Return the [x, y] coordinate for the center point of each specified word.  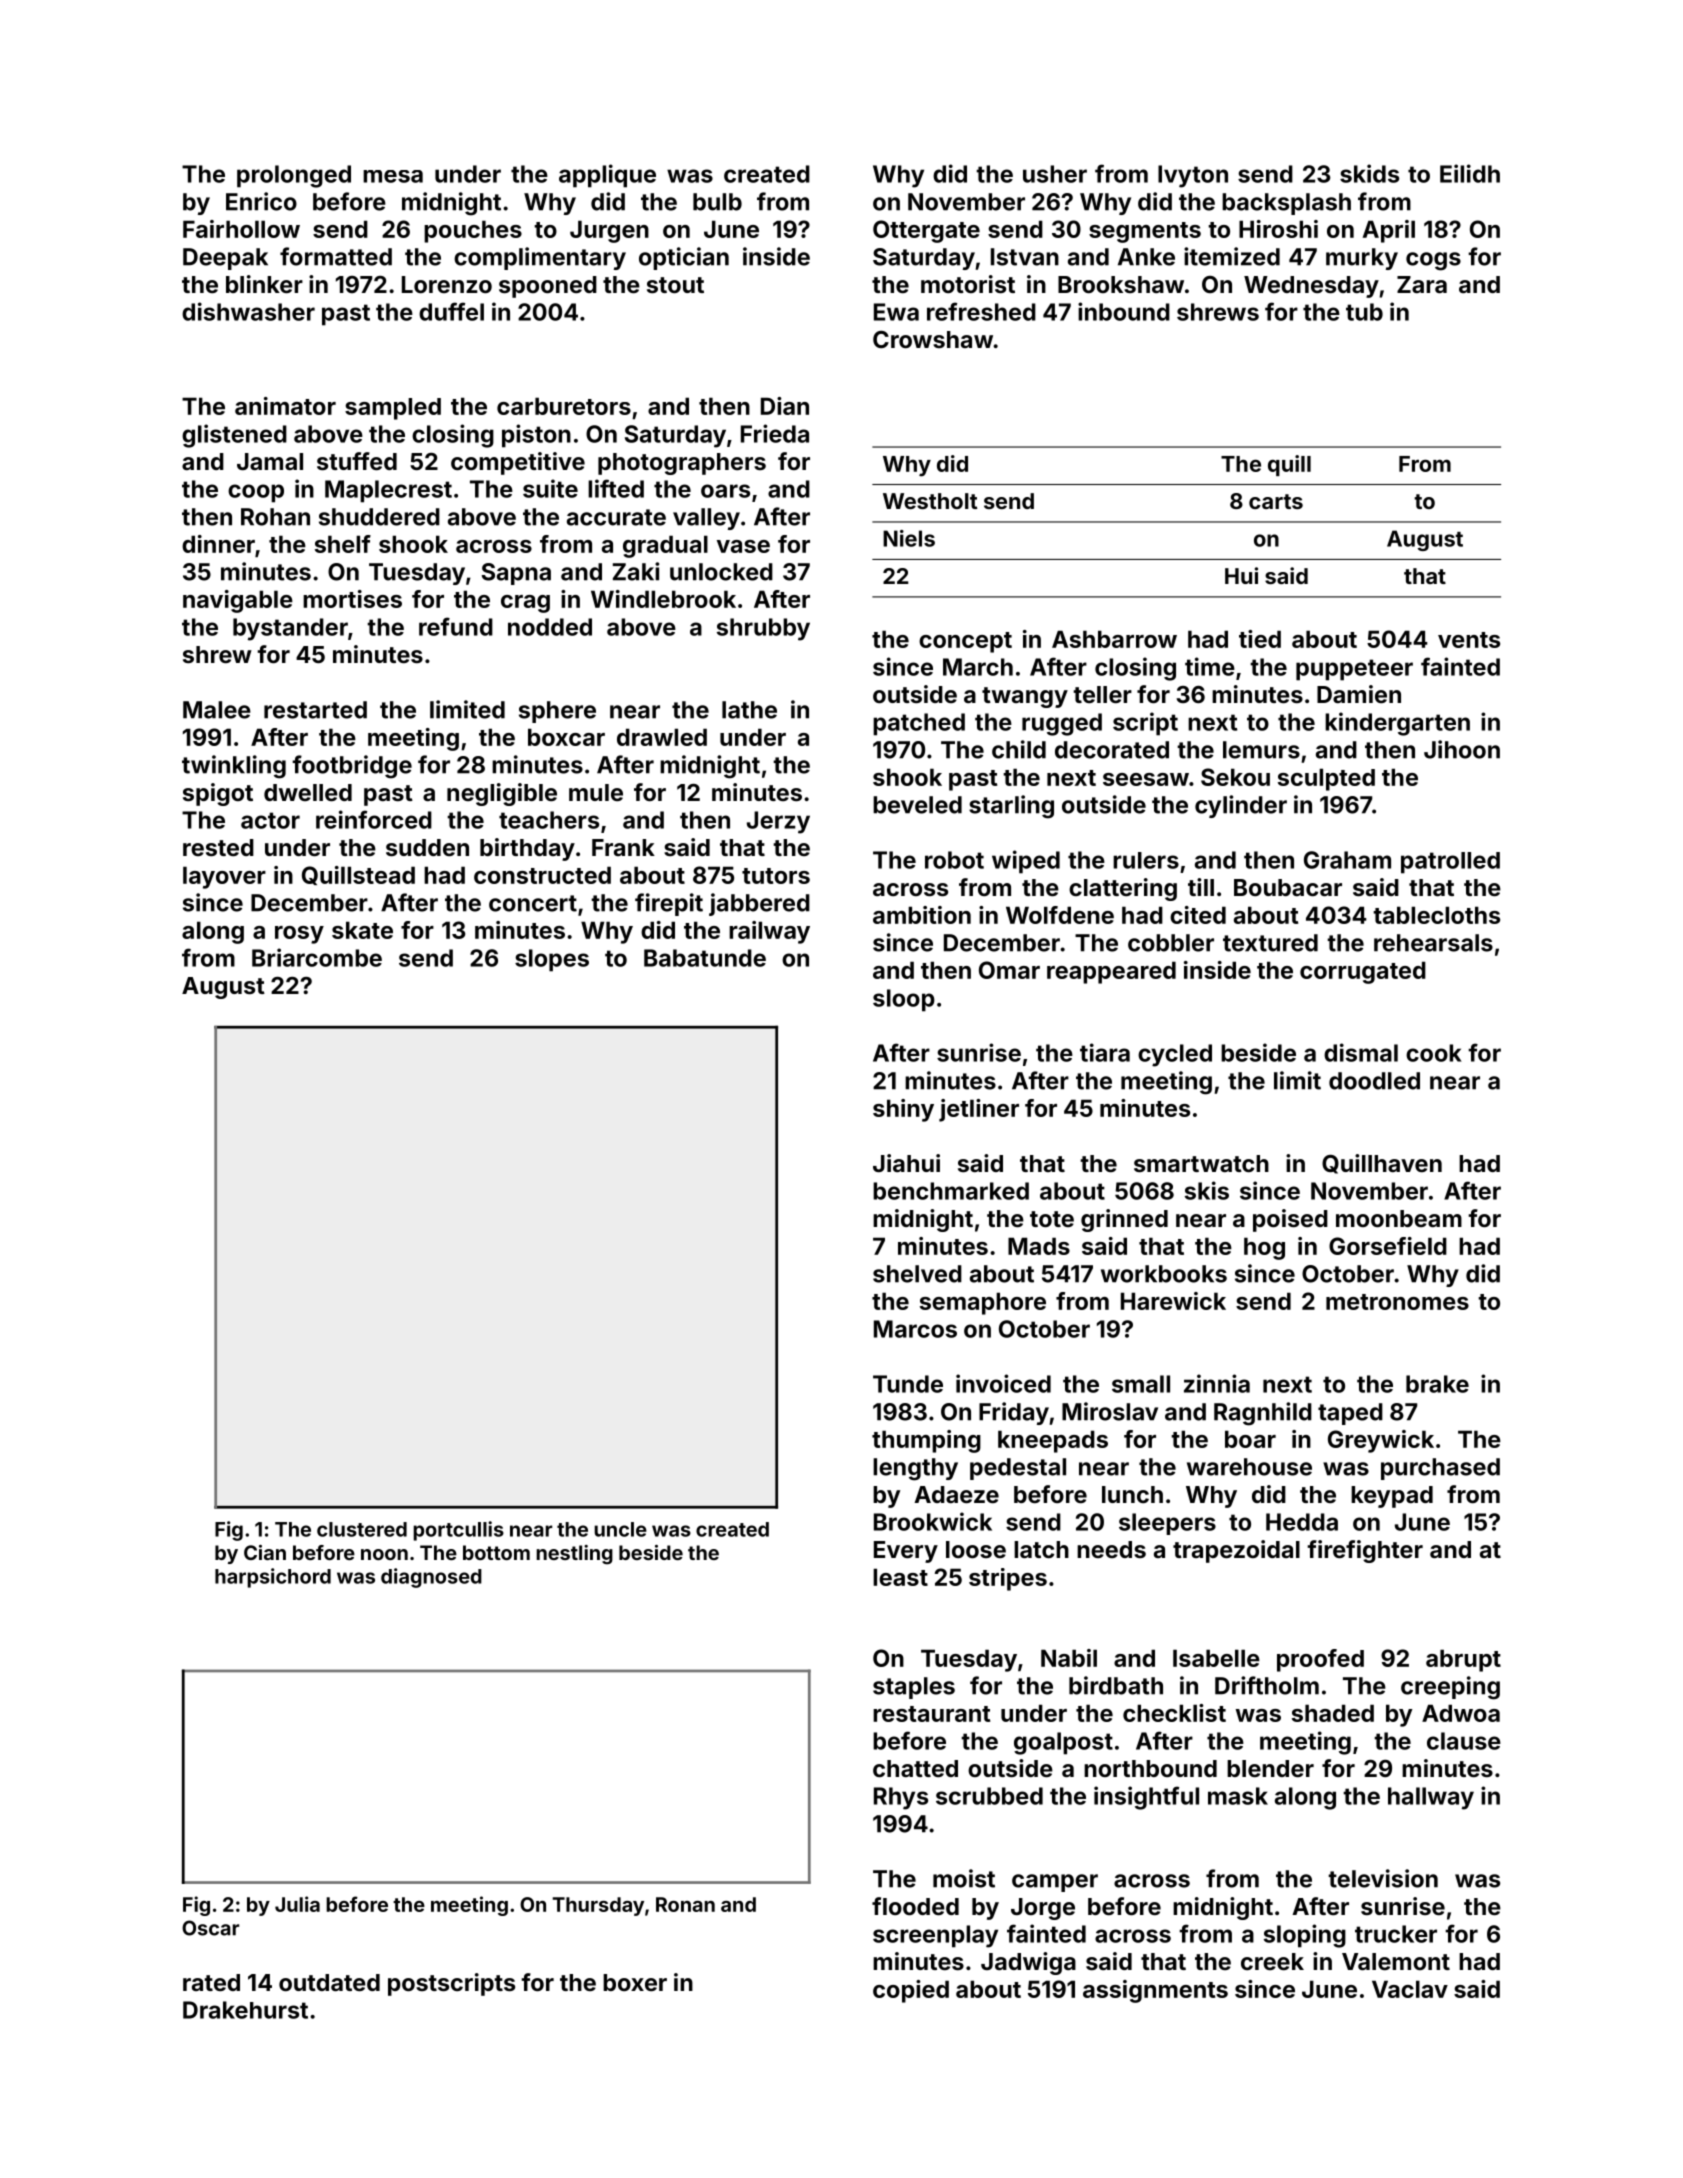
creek [1272, 1961]
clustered [362, 1529]
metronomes [1397, 1302]
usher [1055, 174]
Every [906, 1552]
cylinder [1241, 806]
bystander [290, 629]
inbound [1124, 311]
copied [911, 1991]
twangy [1025, 697]
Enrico [261, 201]
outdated [329, 1982]
